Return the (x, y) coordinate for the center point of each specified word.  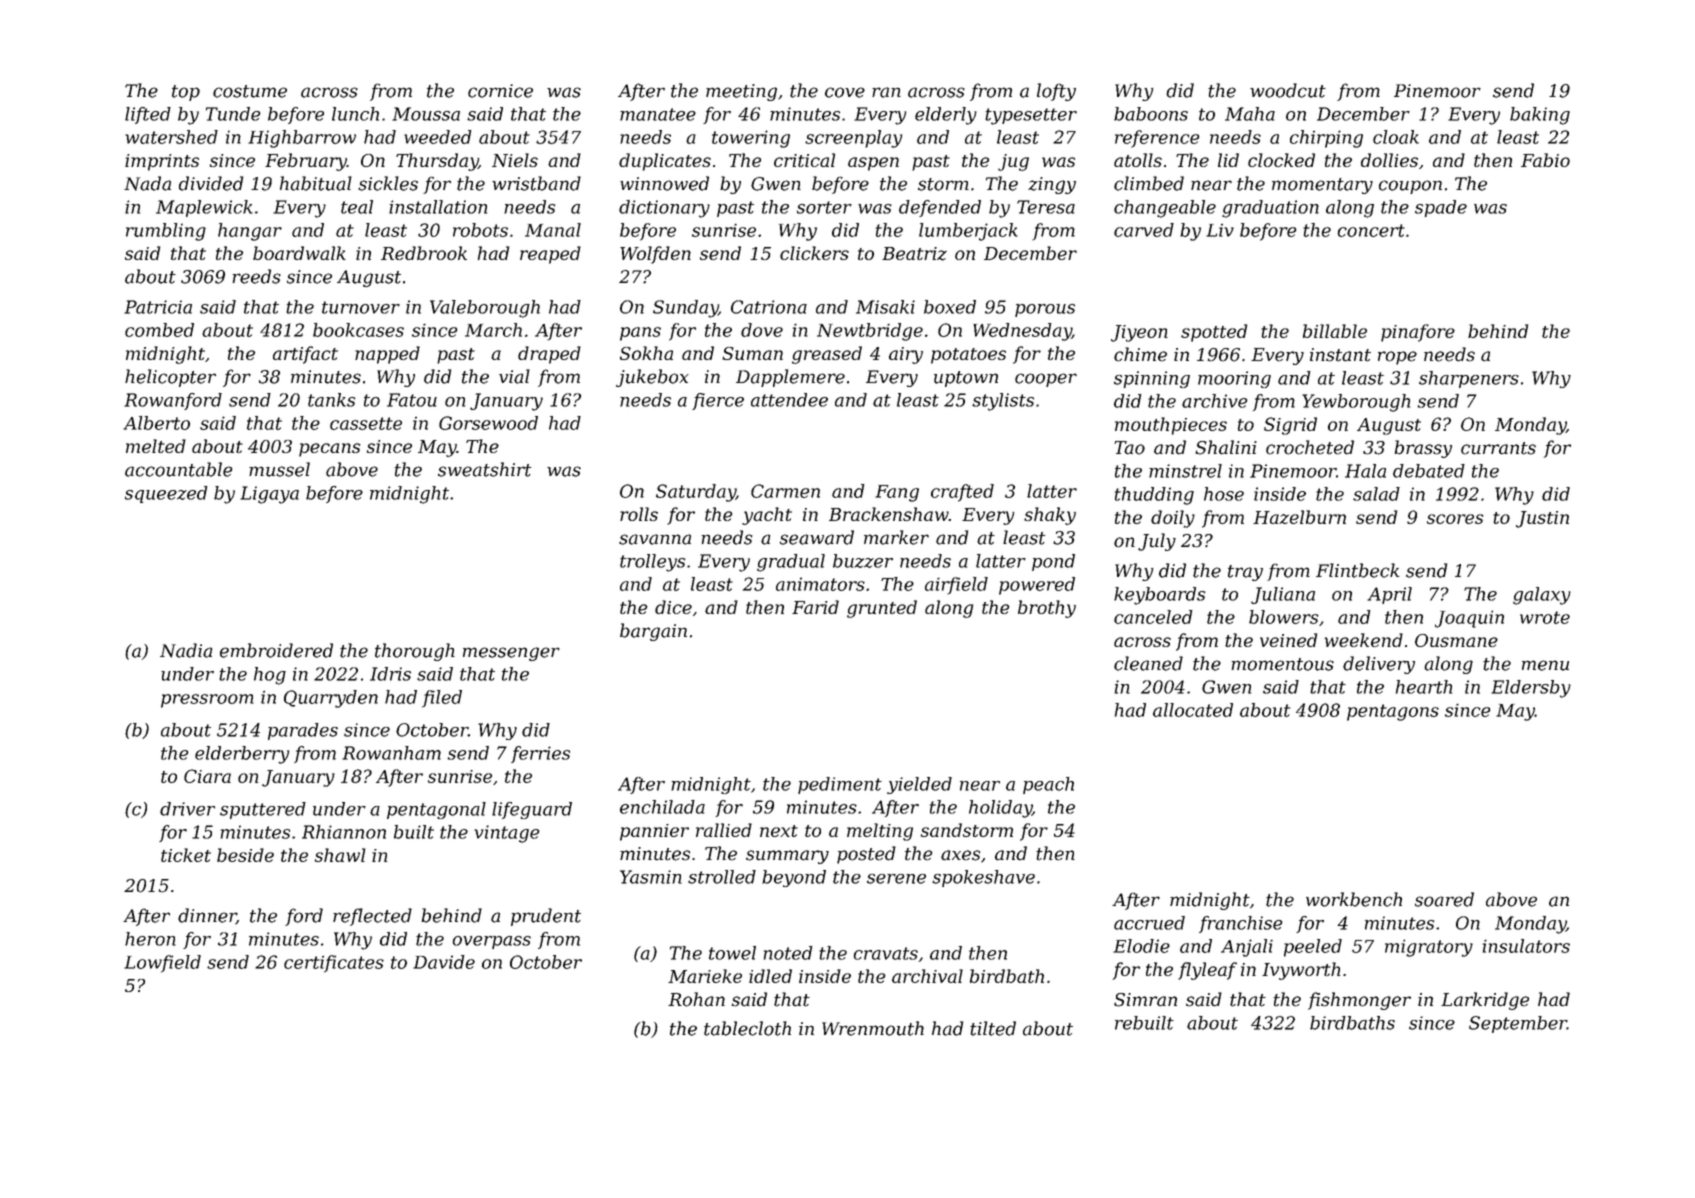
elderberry (242, 755)
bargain (653, 632)
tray (1245, 573)
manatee (658, 114)
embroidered (276, 650)
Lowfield (162, 964)
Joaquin (1469, 619)
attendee (789, 400)
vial (514, 376)
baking (1540, 116)
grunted (882, 609)
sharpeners (1469, 379)
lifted (148, 115)
